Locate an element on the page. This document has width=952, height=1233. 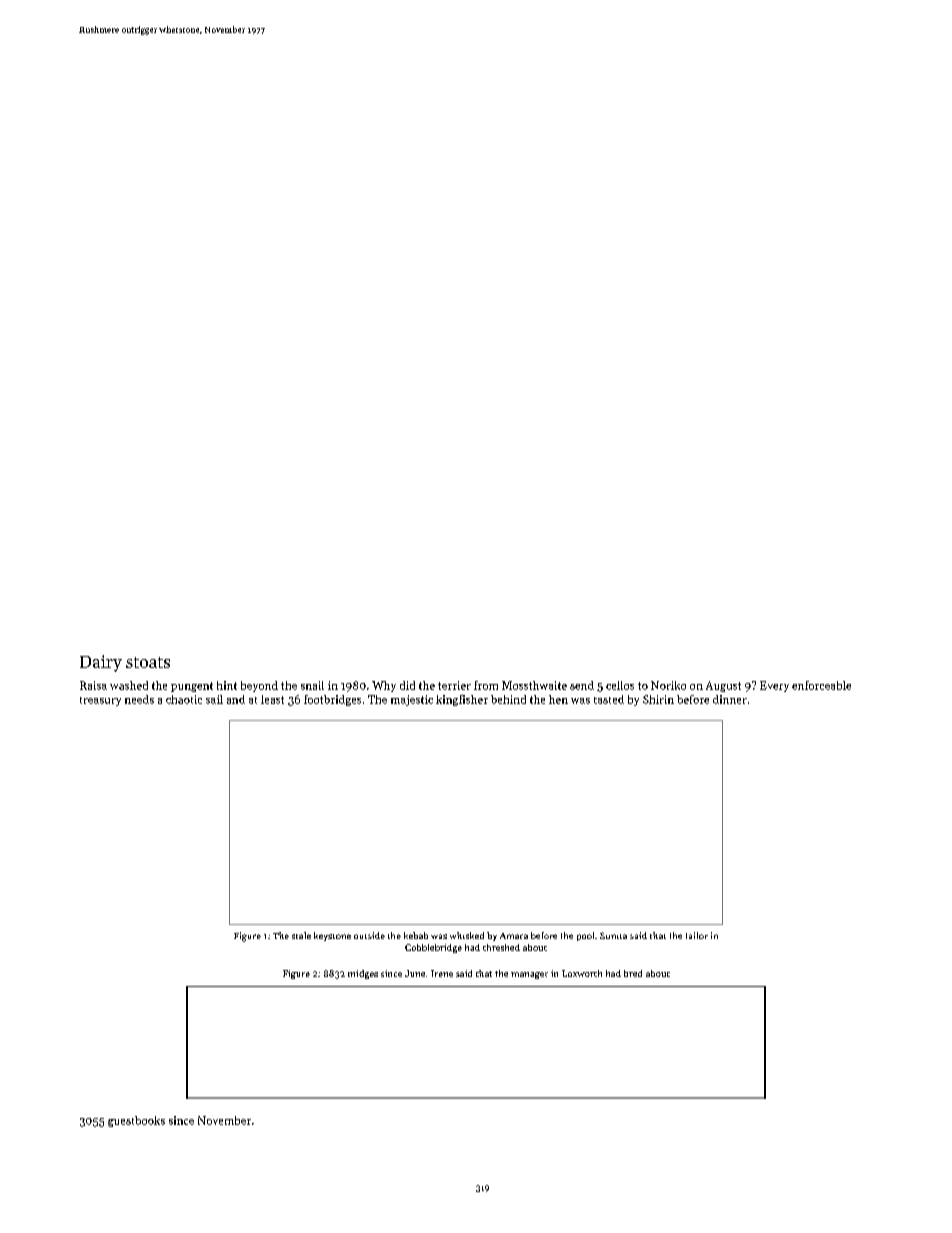
manager is located at coordinates (529, 975).
